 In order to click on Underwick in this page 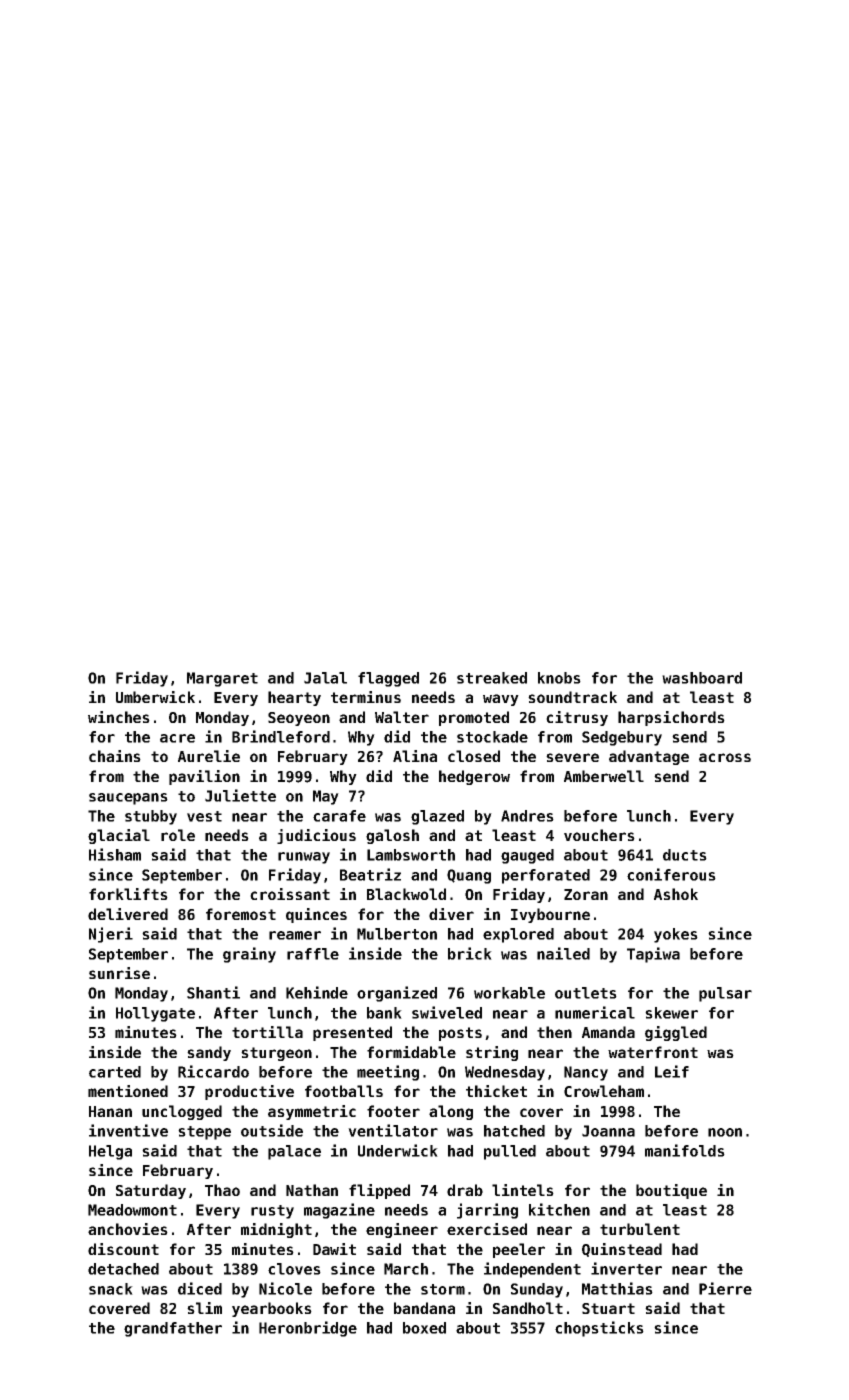, I will do `click(398, 1150)`.
